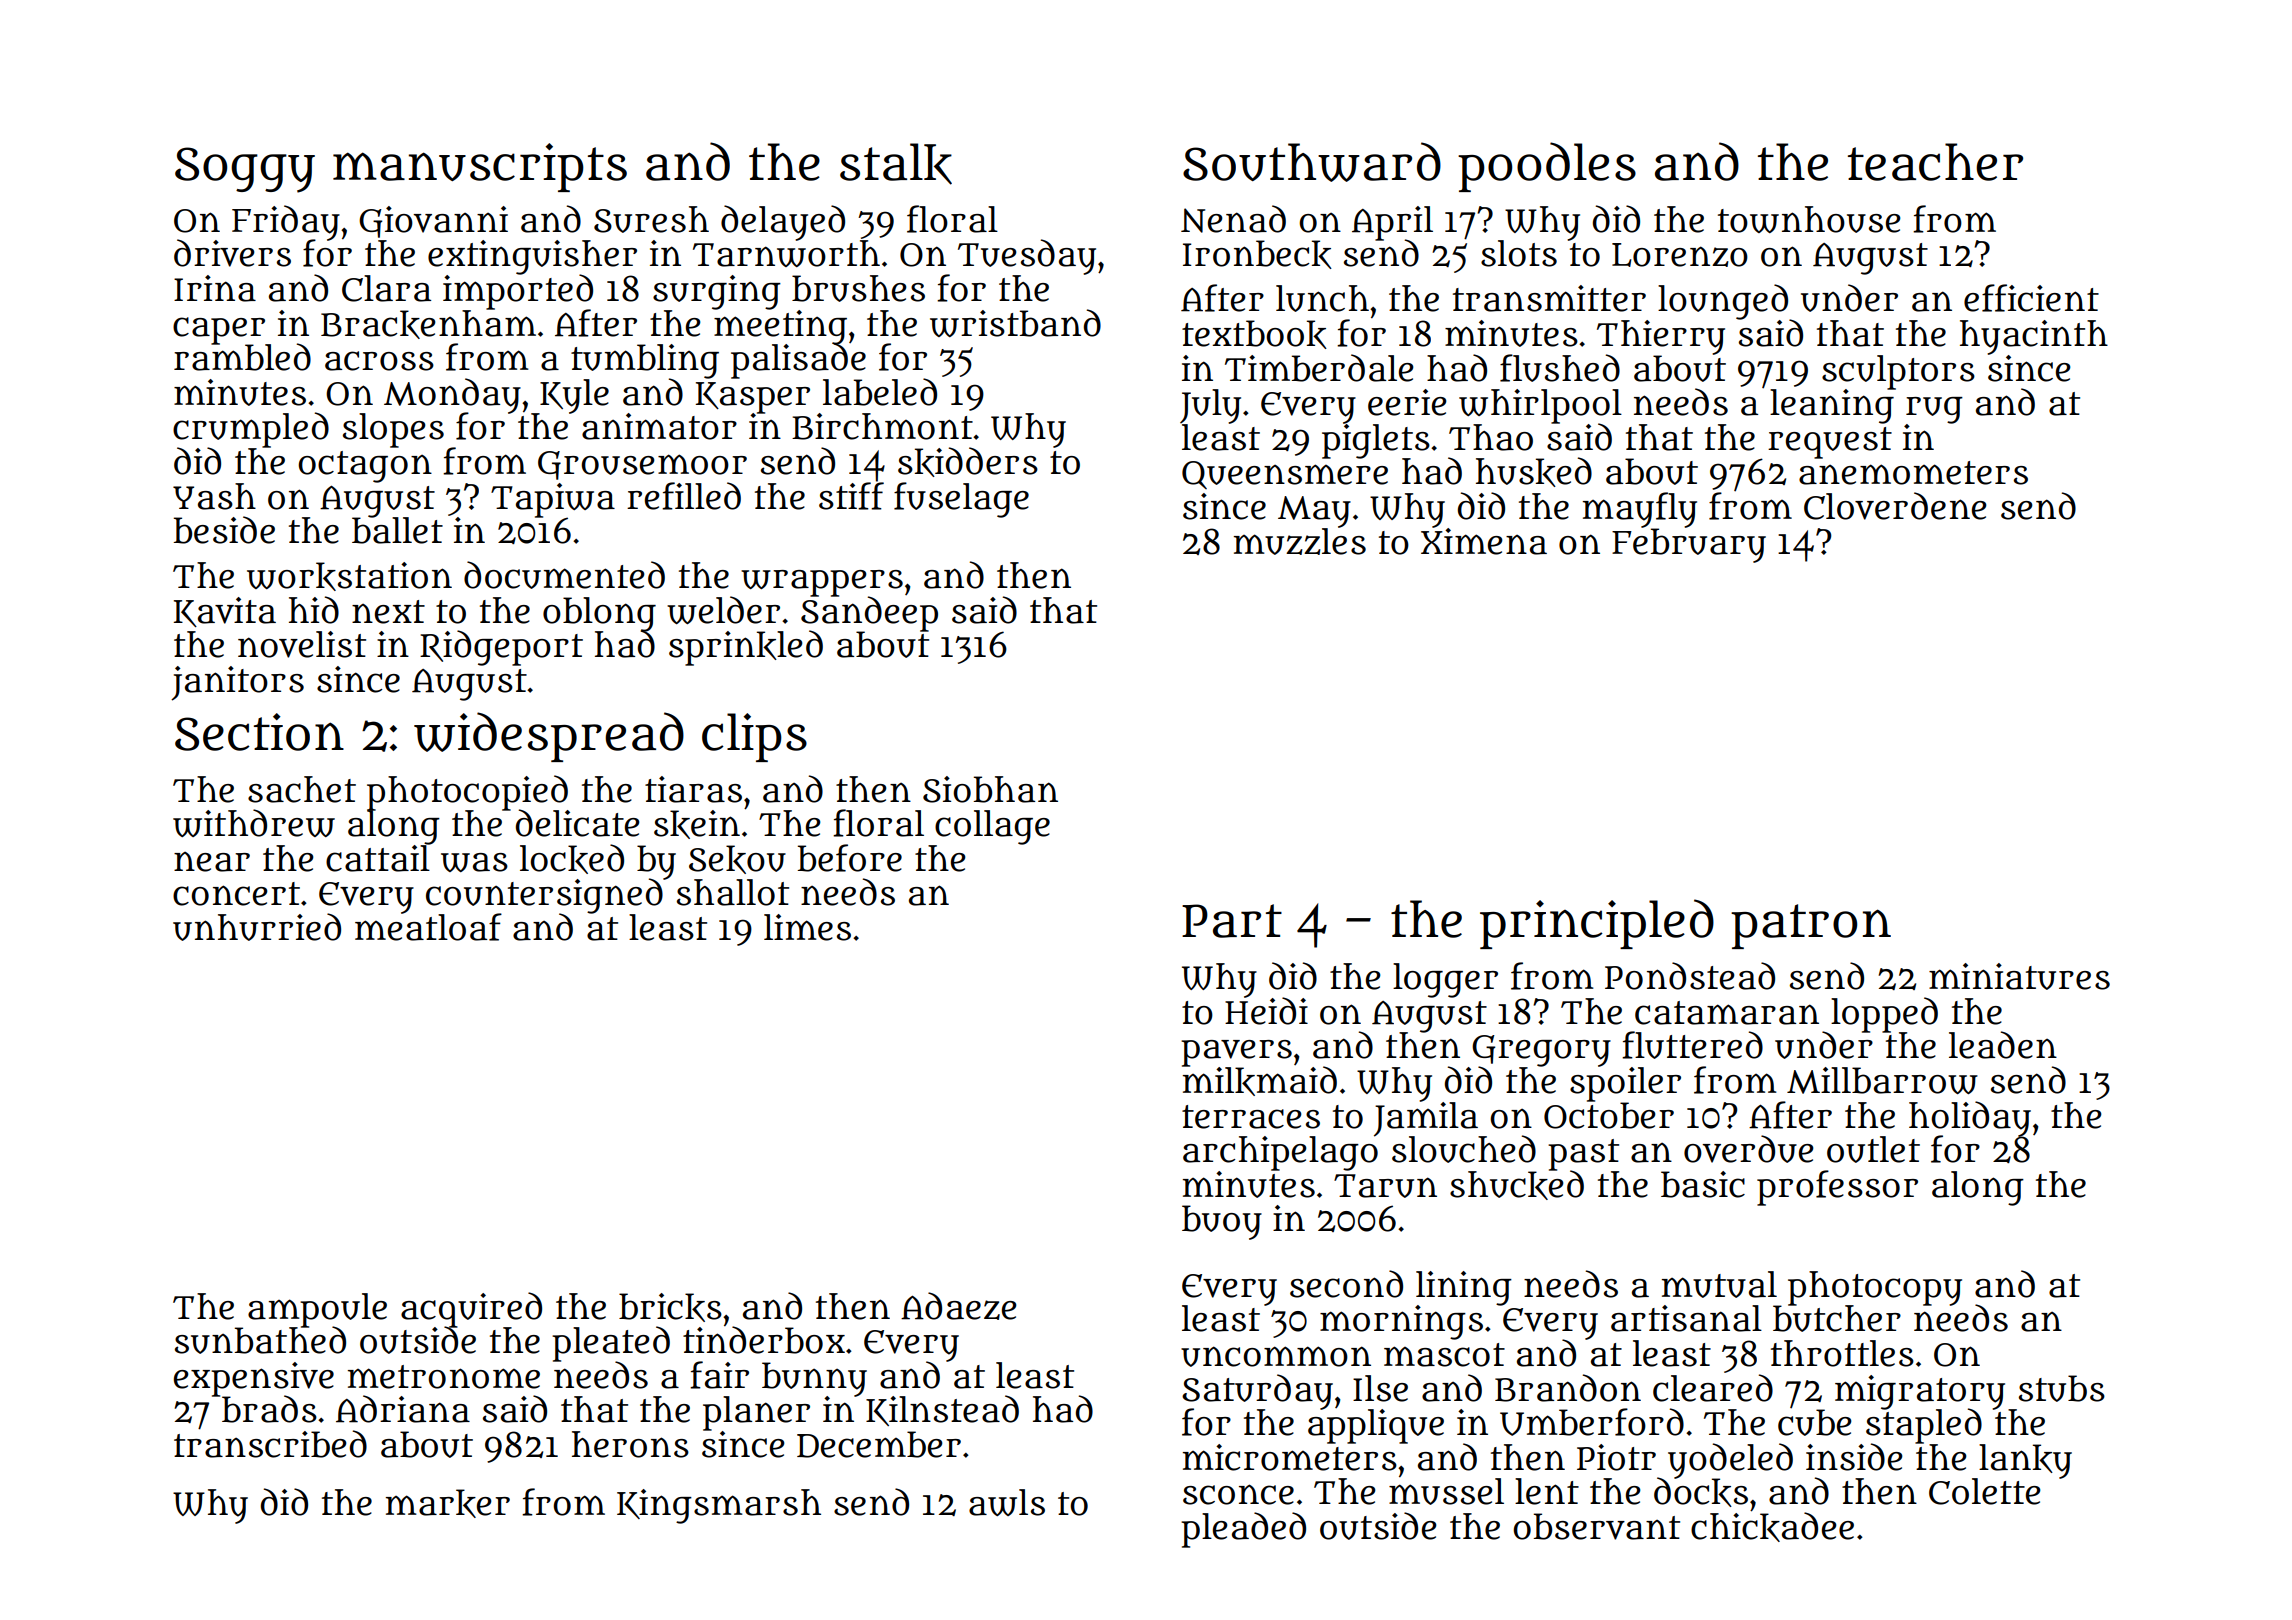 This screenshot has height=1620, width=2292. Describe the element at coordinates (723, 610) in the screenshot. I see `welder` at that location.
